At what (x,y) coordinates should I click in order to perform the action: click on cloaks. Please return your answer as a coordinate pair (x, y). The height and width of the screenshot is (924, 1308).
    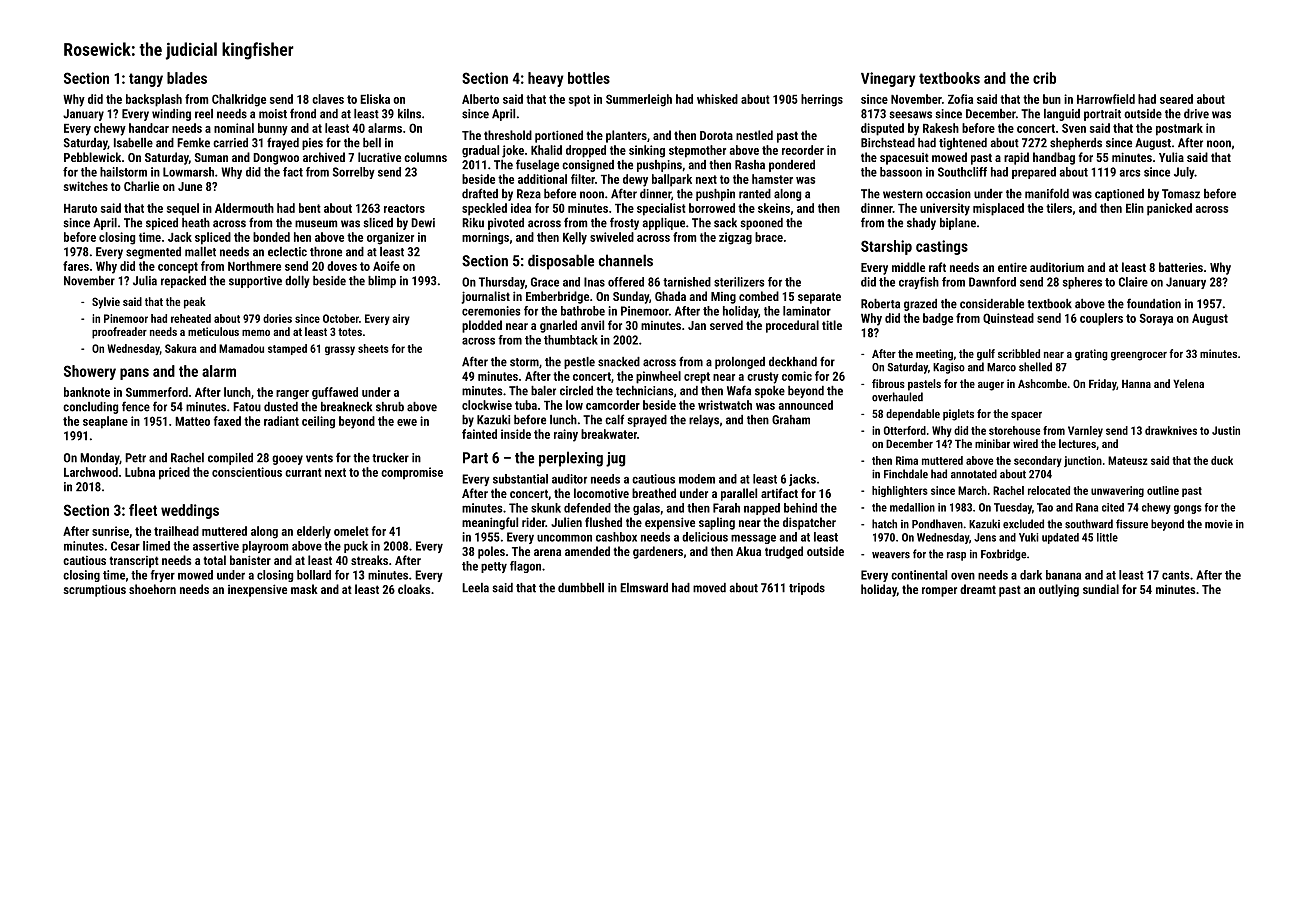
    Looking at the image, I should click on (414, 589).
